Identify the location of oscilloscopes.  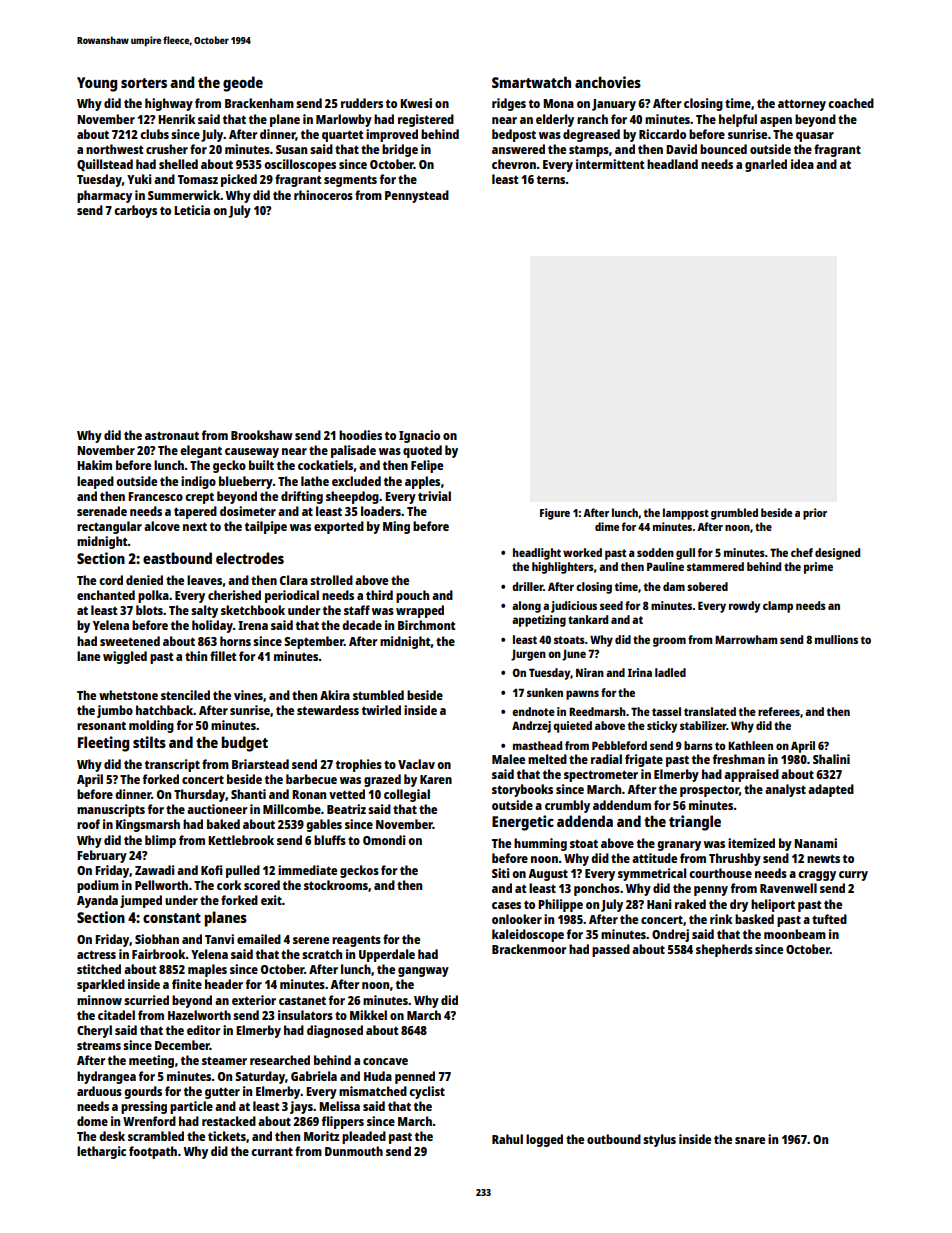
(300, 165).
